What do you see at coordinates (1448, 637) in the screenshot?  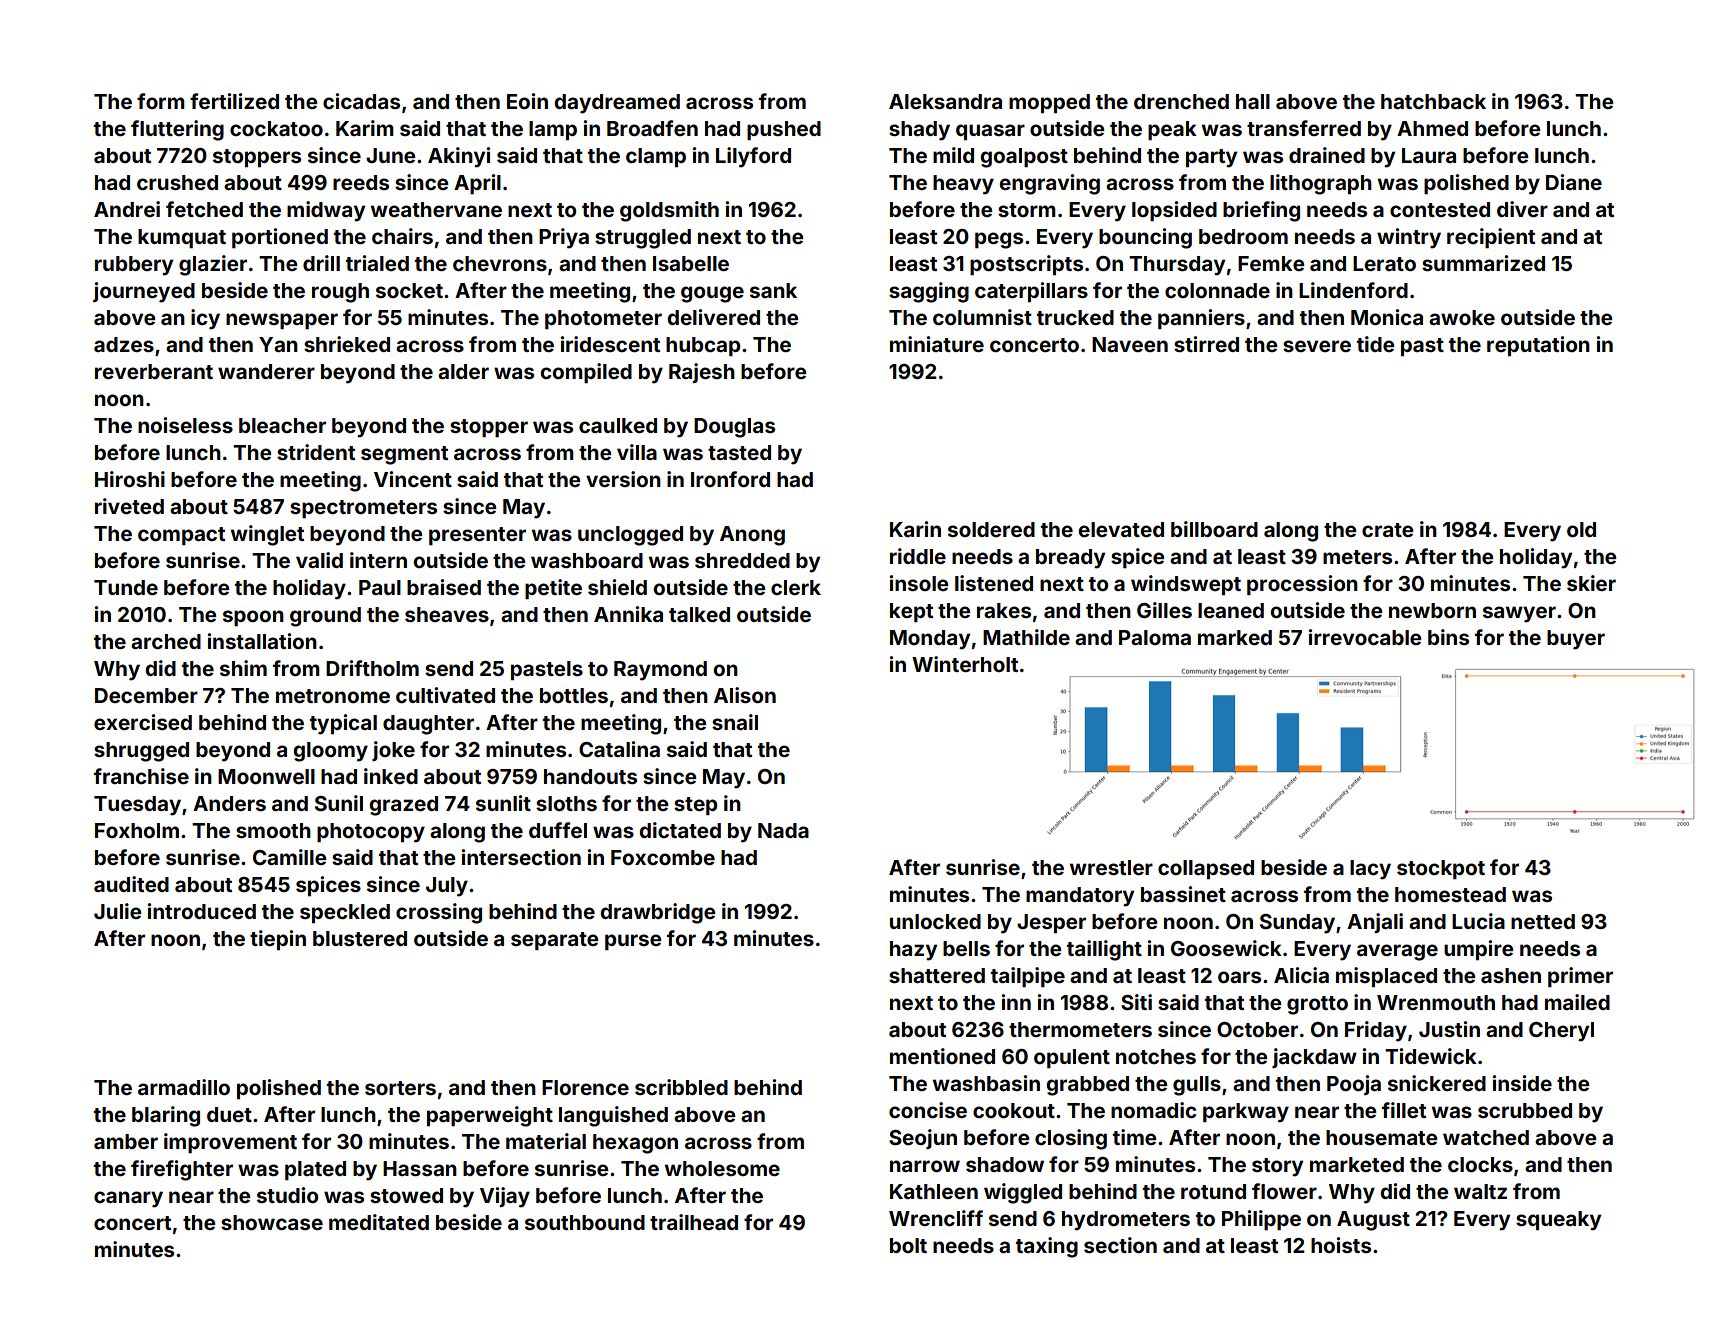 I see `bins` at bounding box center [1448, 637].
